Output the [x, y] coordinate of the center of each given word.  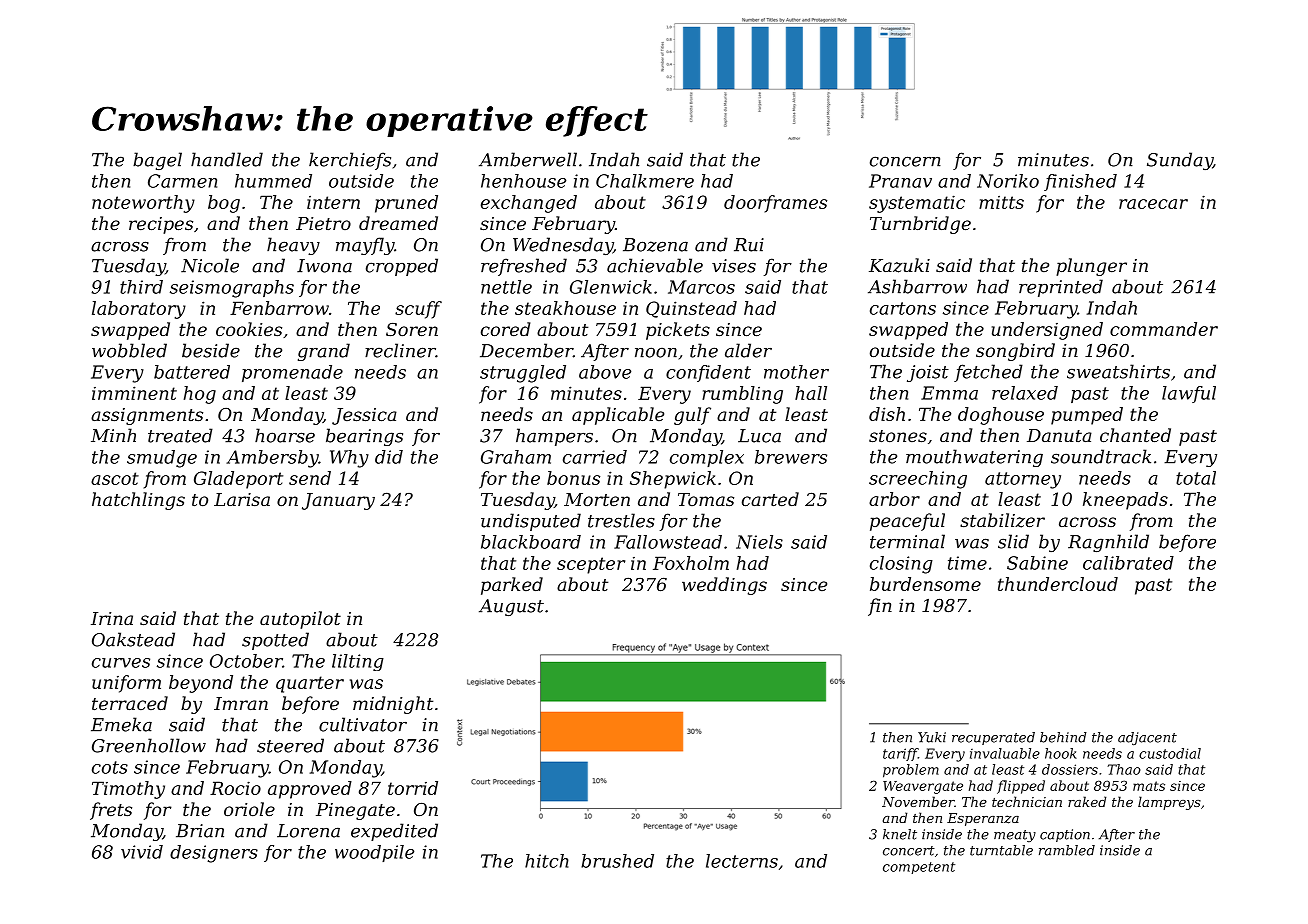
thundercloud [1058, 584]
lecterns [742, 861]
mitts [1001, 202]
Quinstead [691, 309]
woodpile [374, 853]
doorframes [775, 204]
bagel [157, 161]
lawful [1189, 394]
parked [512, 586]
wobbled [129, 350]
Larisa [242, 499]
